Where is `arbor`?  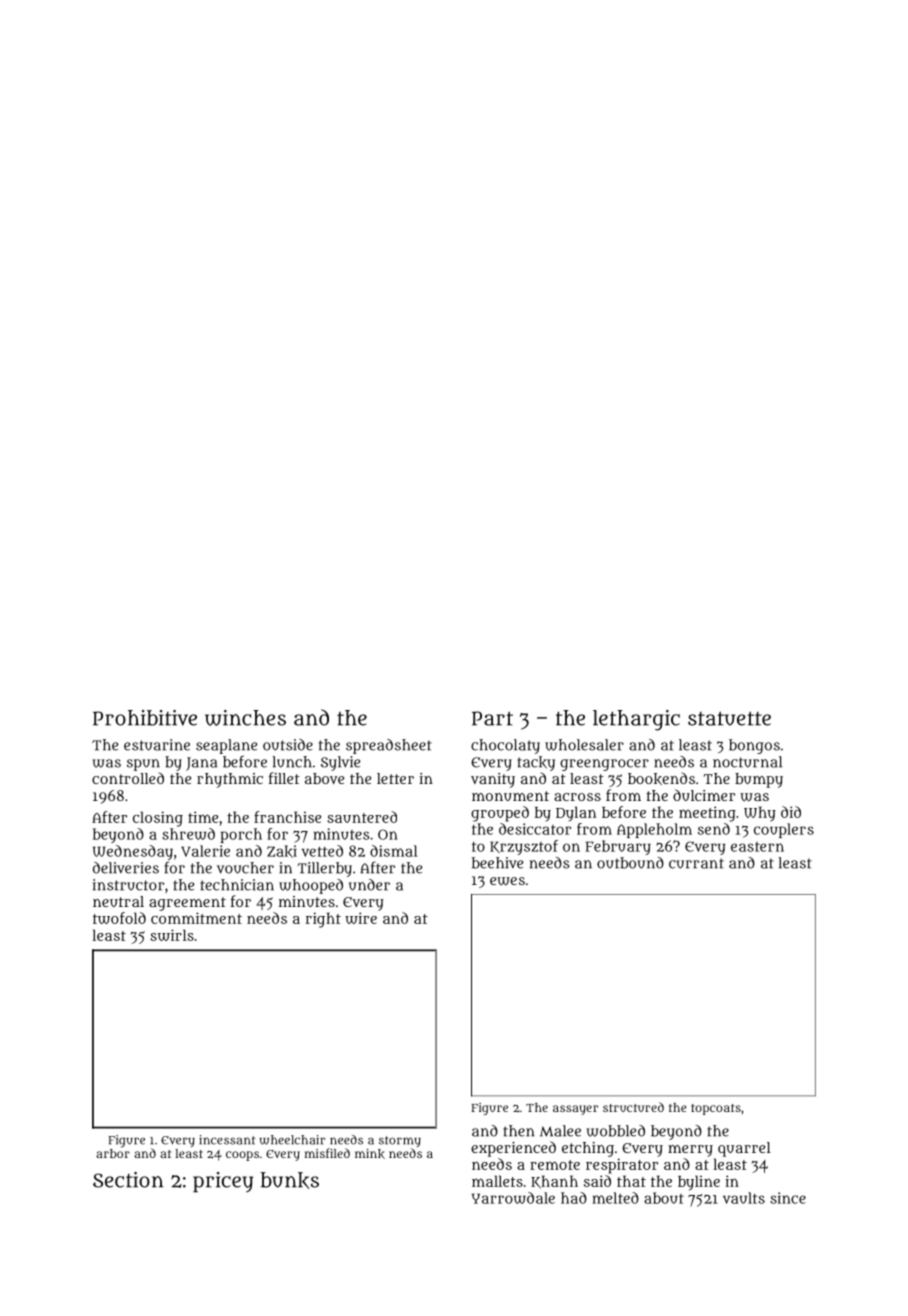
arbor is located at coordinates (113, 1153).
